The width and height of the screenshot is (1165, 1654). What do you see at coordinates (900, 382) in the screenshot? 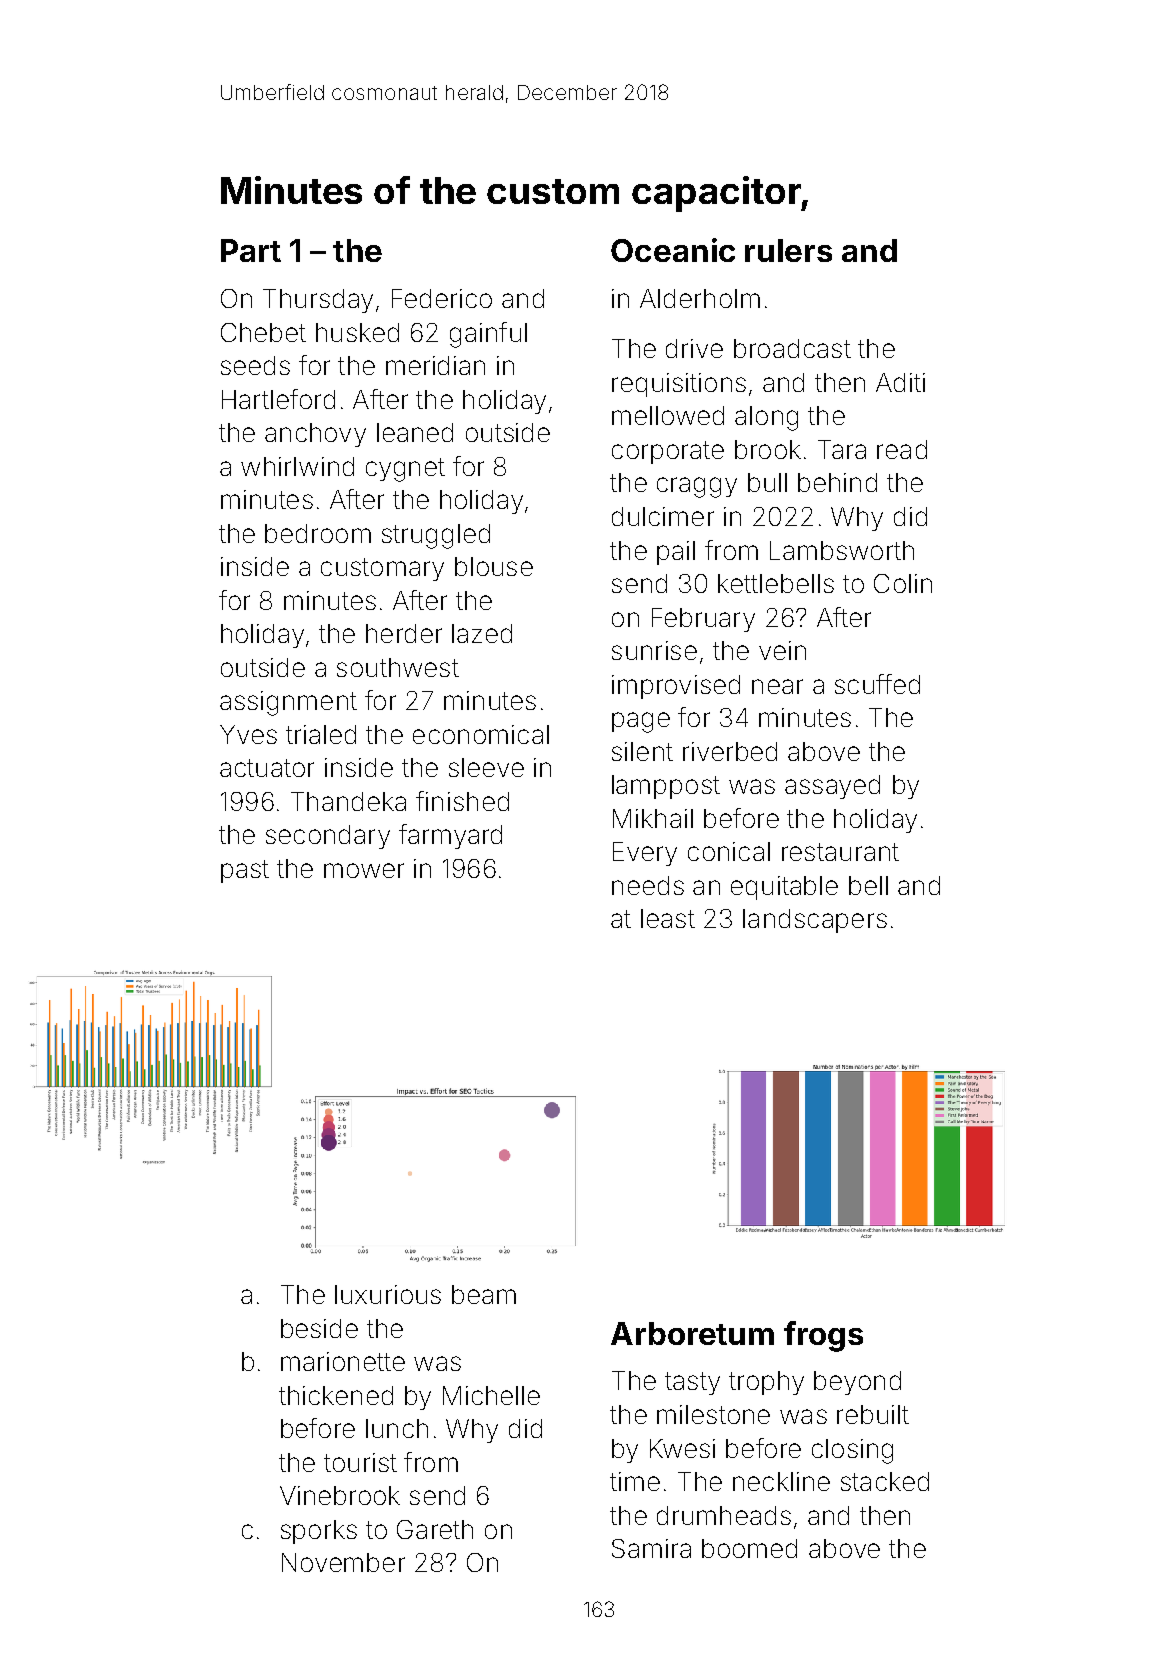
I see `Aditi` at bounding box center [900, 382].
